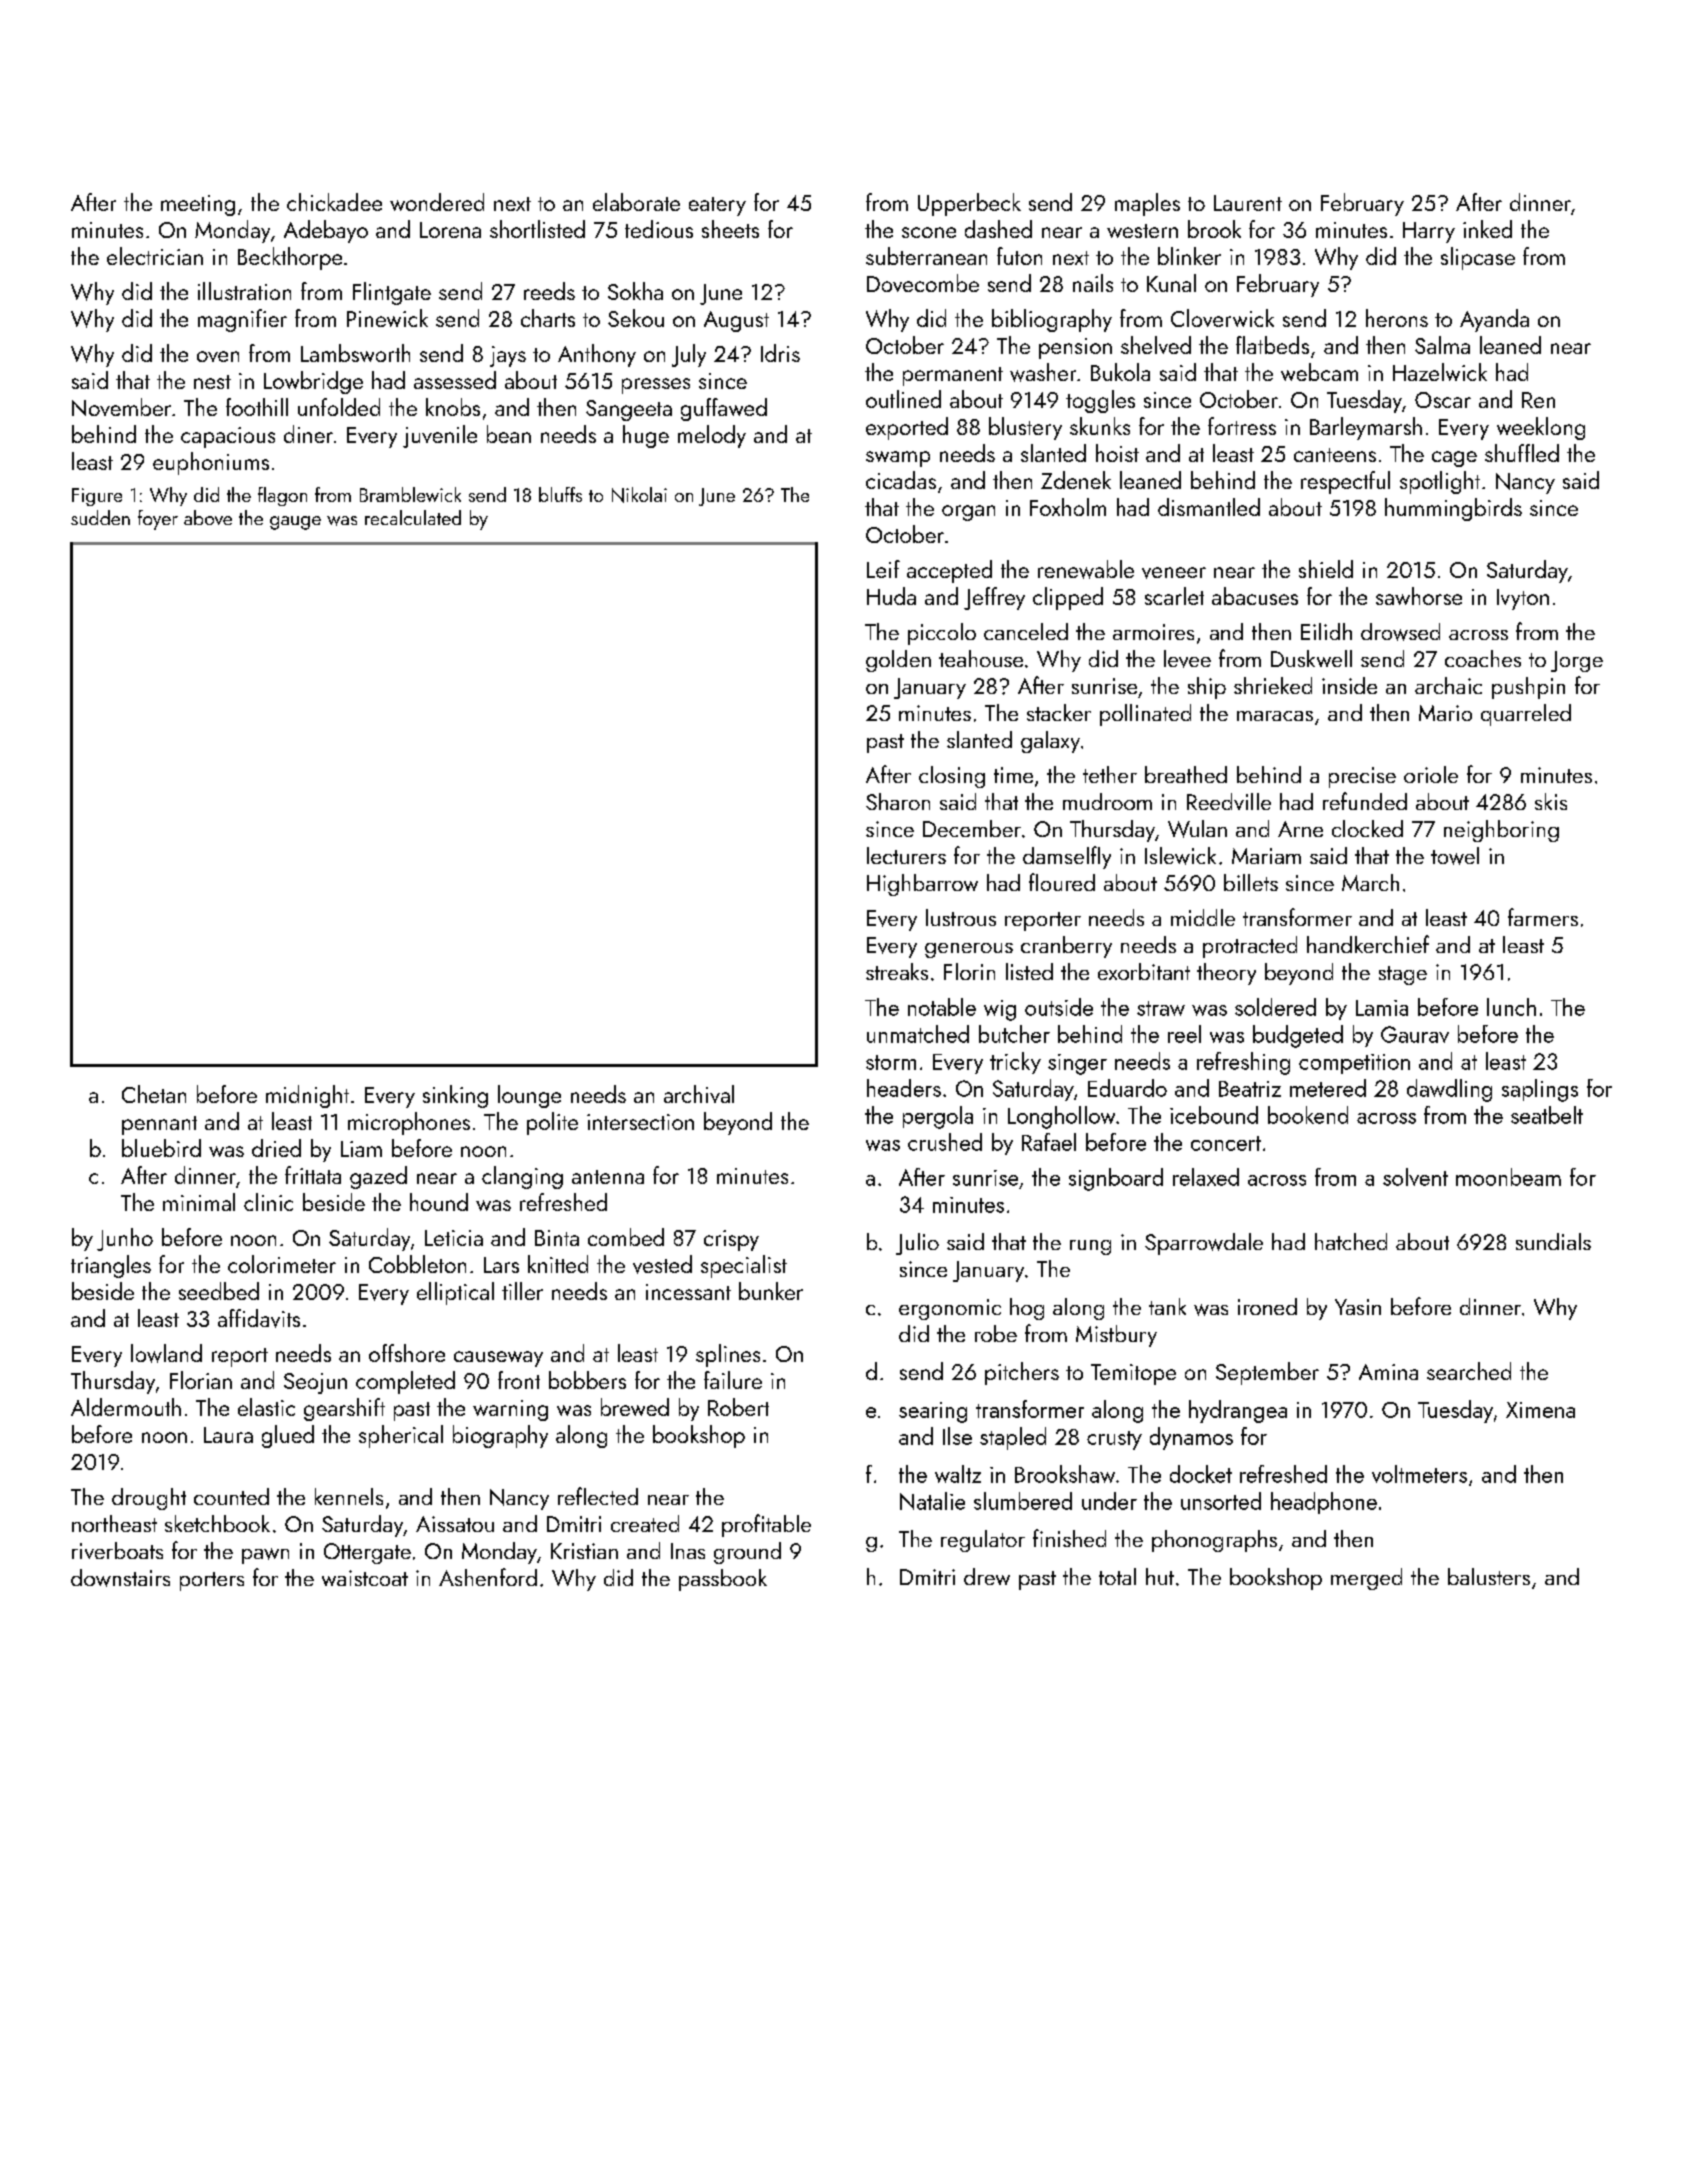 This screenshot has width=1683, height=2178. What do you see at coordinates (1242, 426) in the screenshot?
I see `fortress` at bounding box center [1242, 426].
